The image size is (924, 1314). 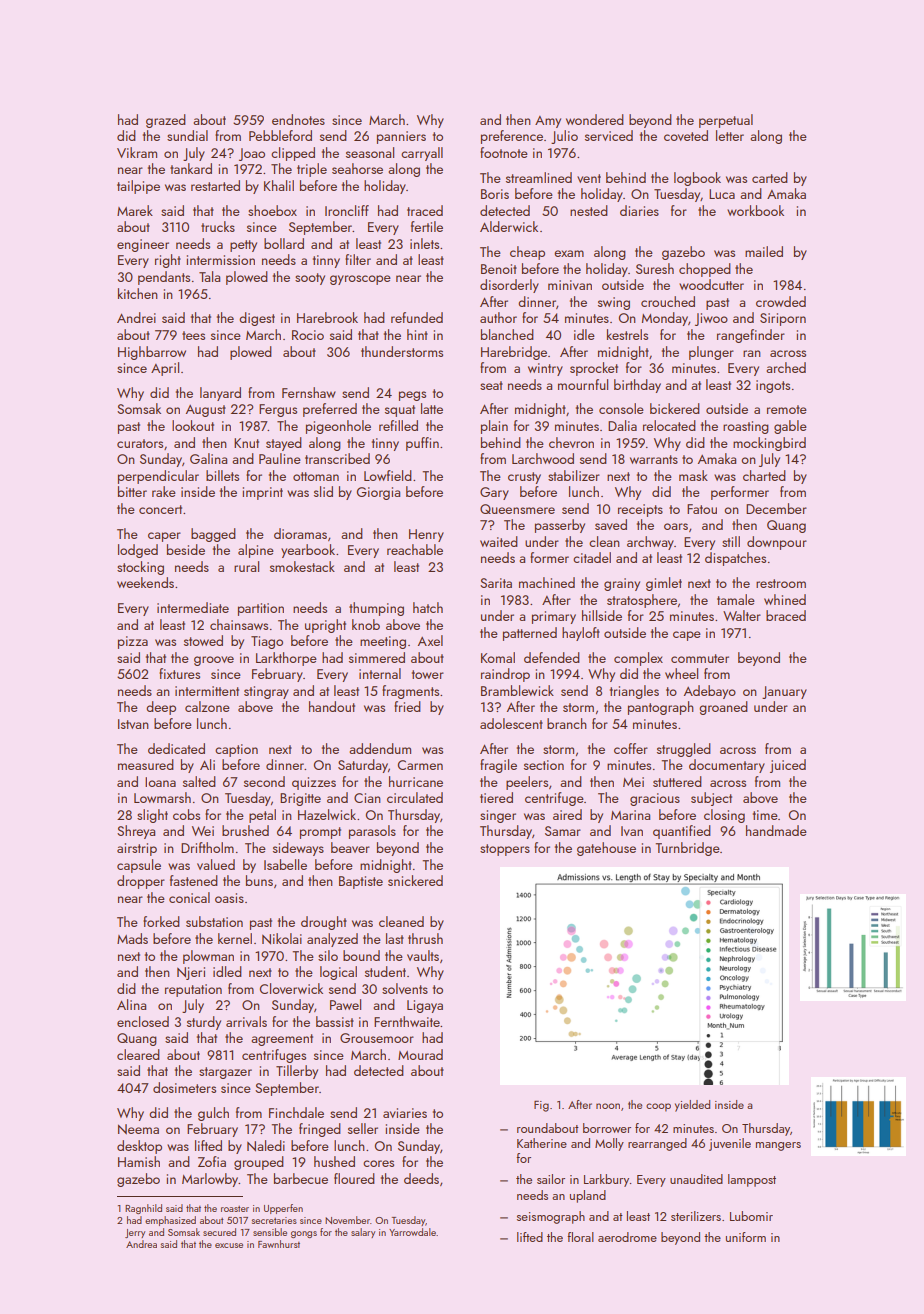 What do you see at coordinates (376, 609) in the page?
I see `thumping` at bounding box center [376, 609].
